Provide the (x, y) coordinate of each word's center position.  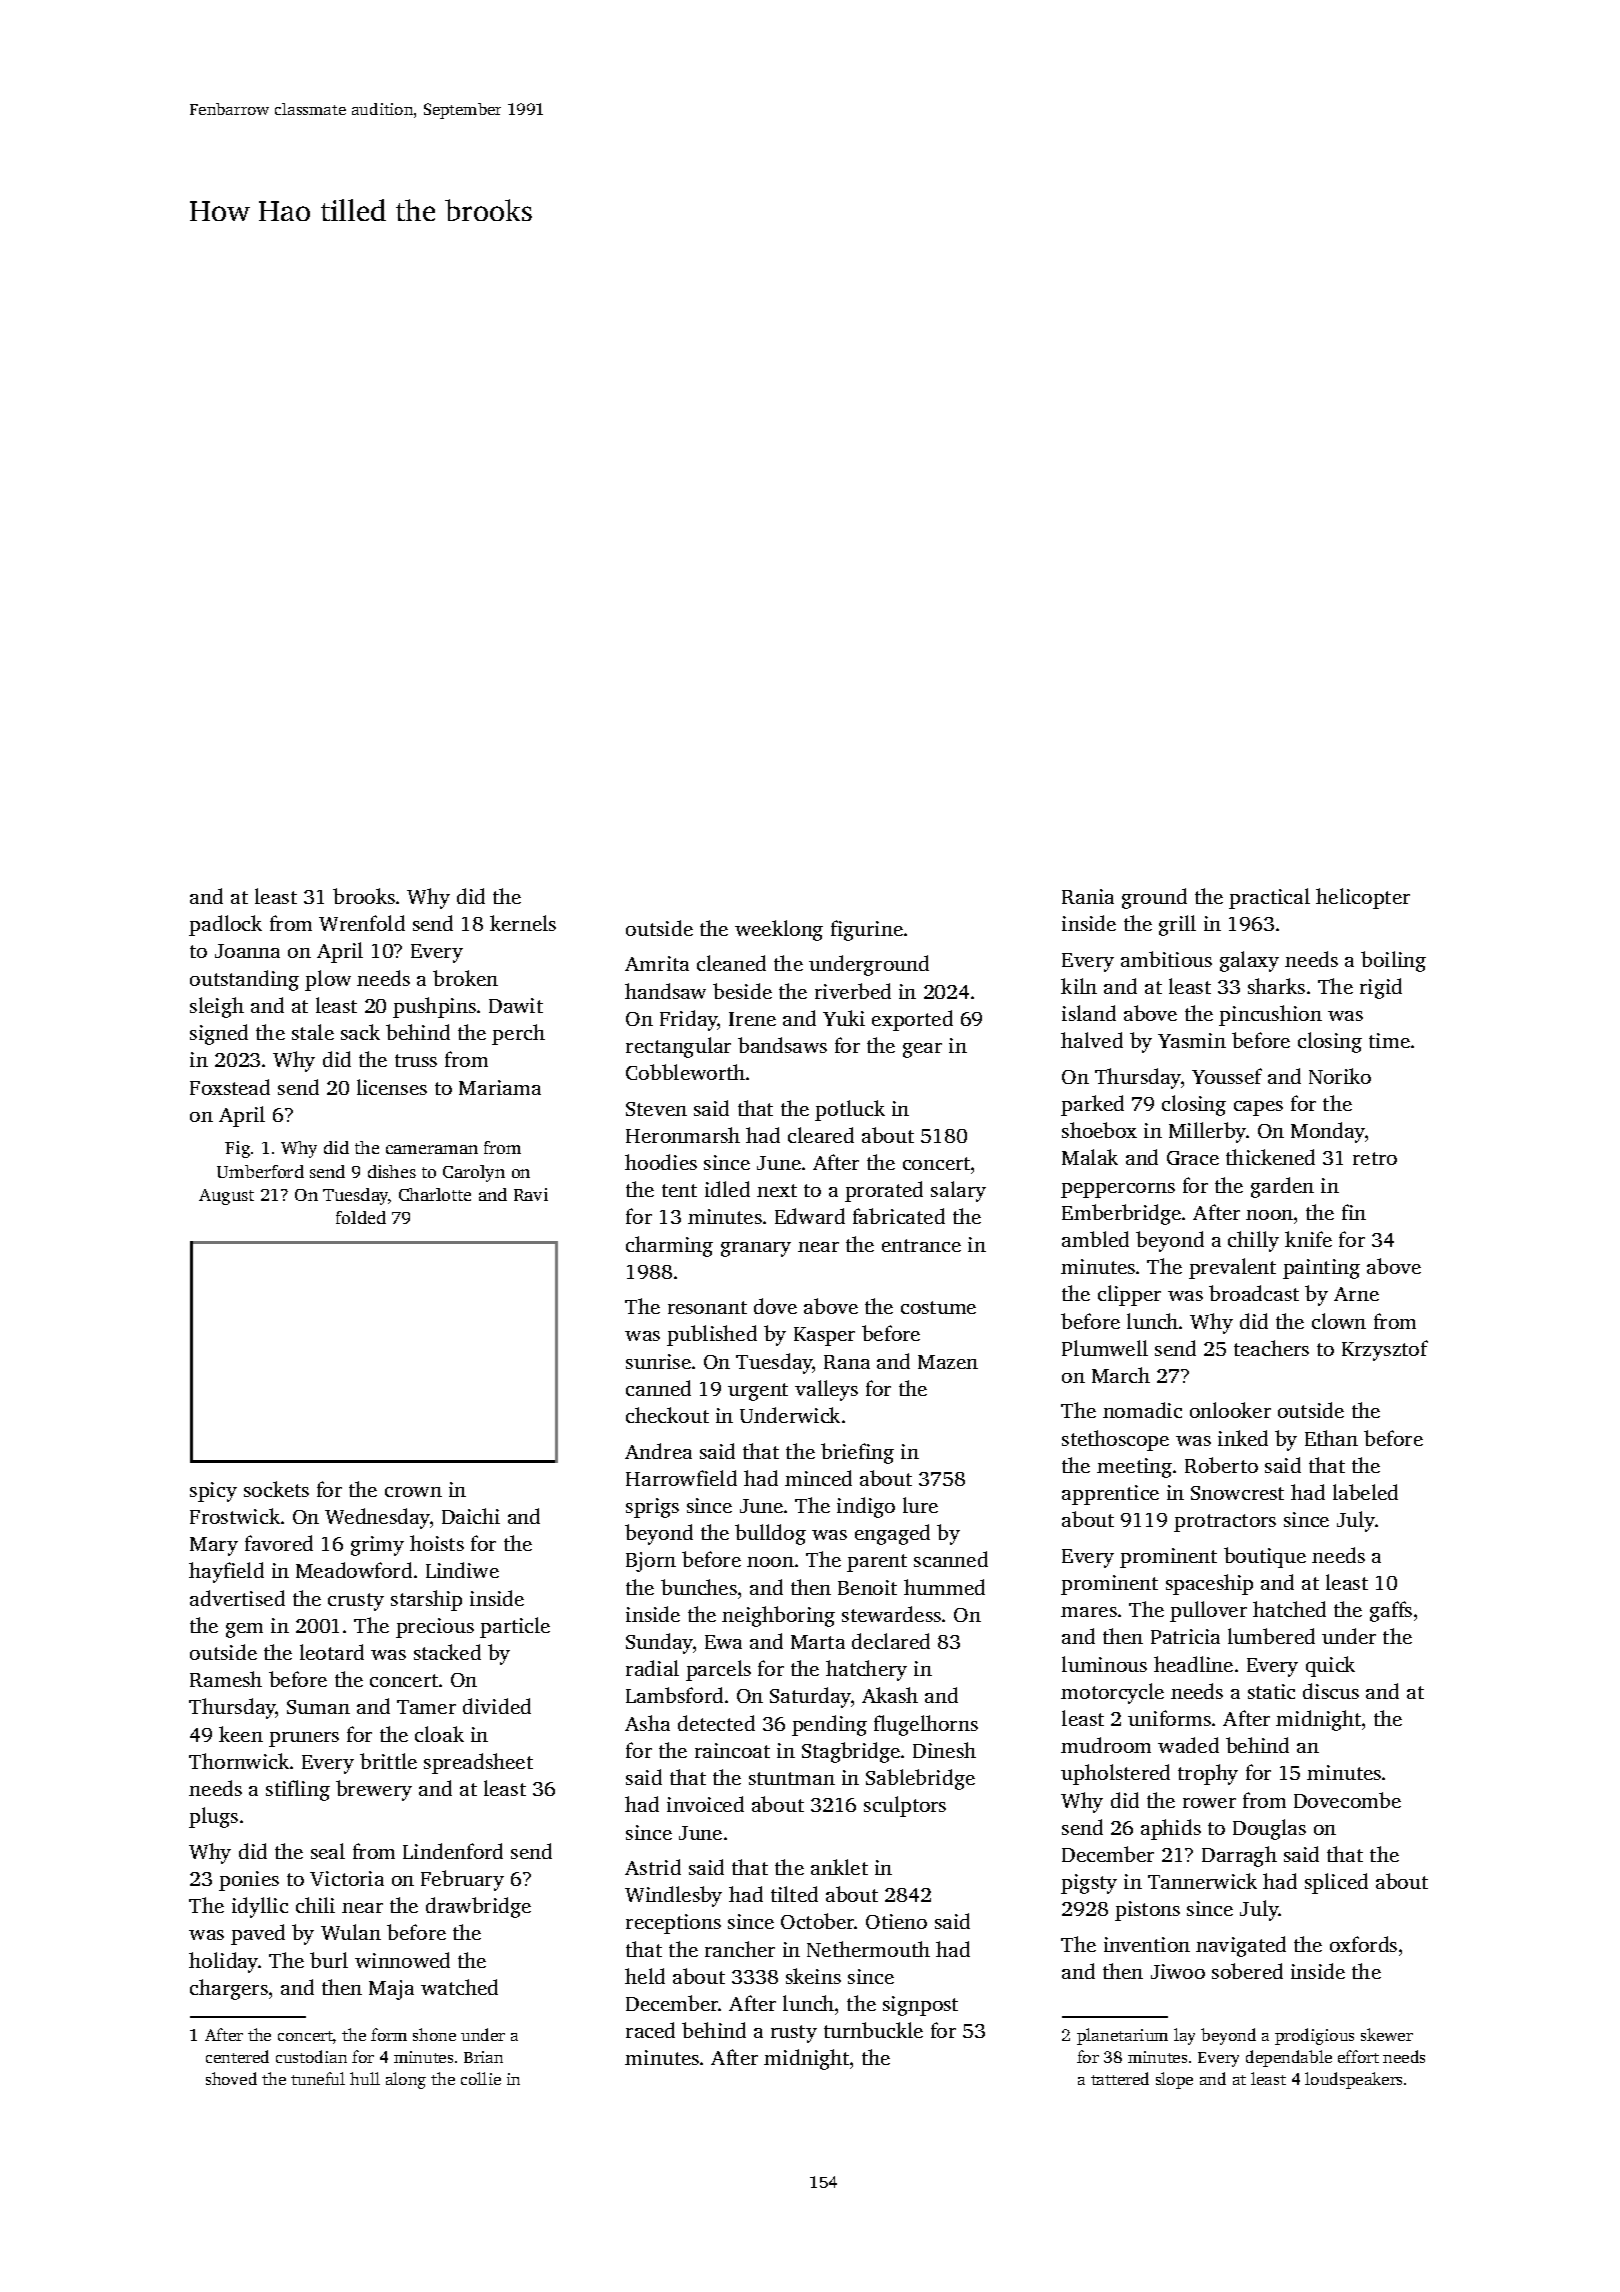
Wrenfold (362, 923)
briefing (857, 1453)
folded (361, 1217)
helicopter (1363, 898)
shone (434, 2034)
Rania (1088, 896)
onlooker (1230, 1410)
